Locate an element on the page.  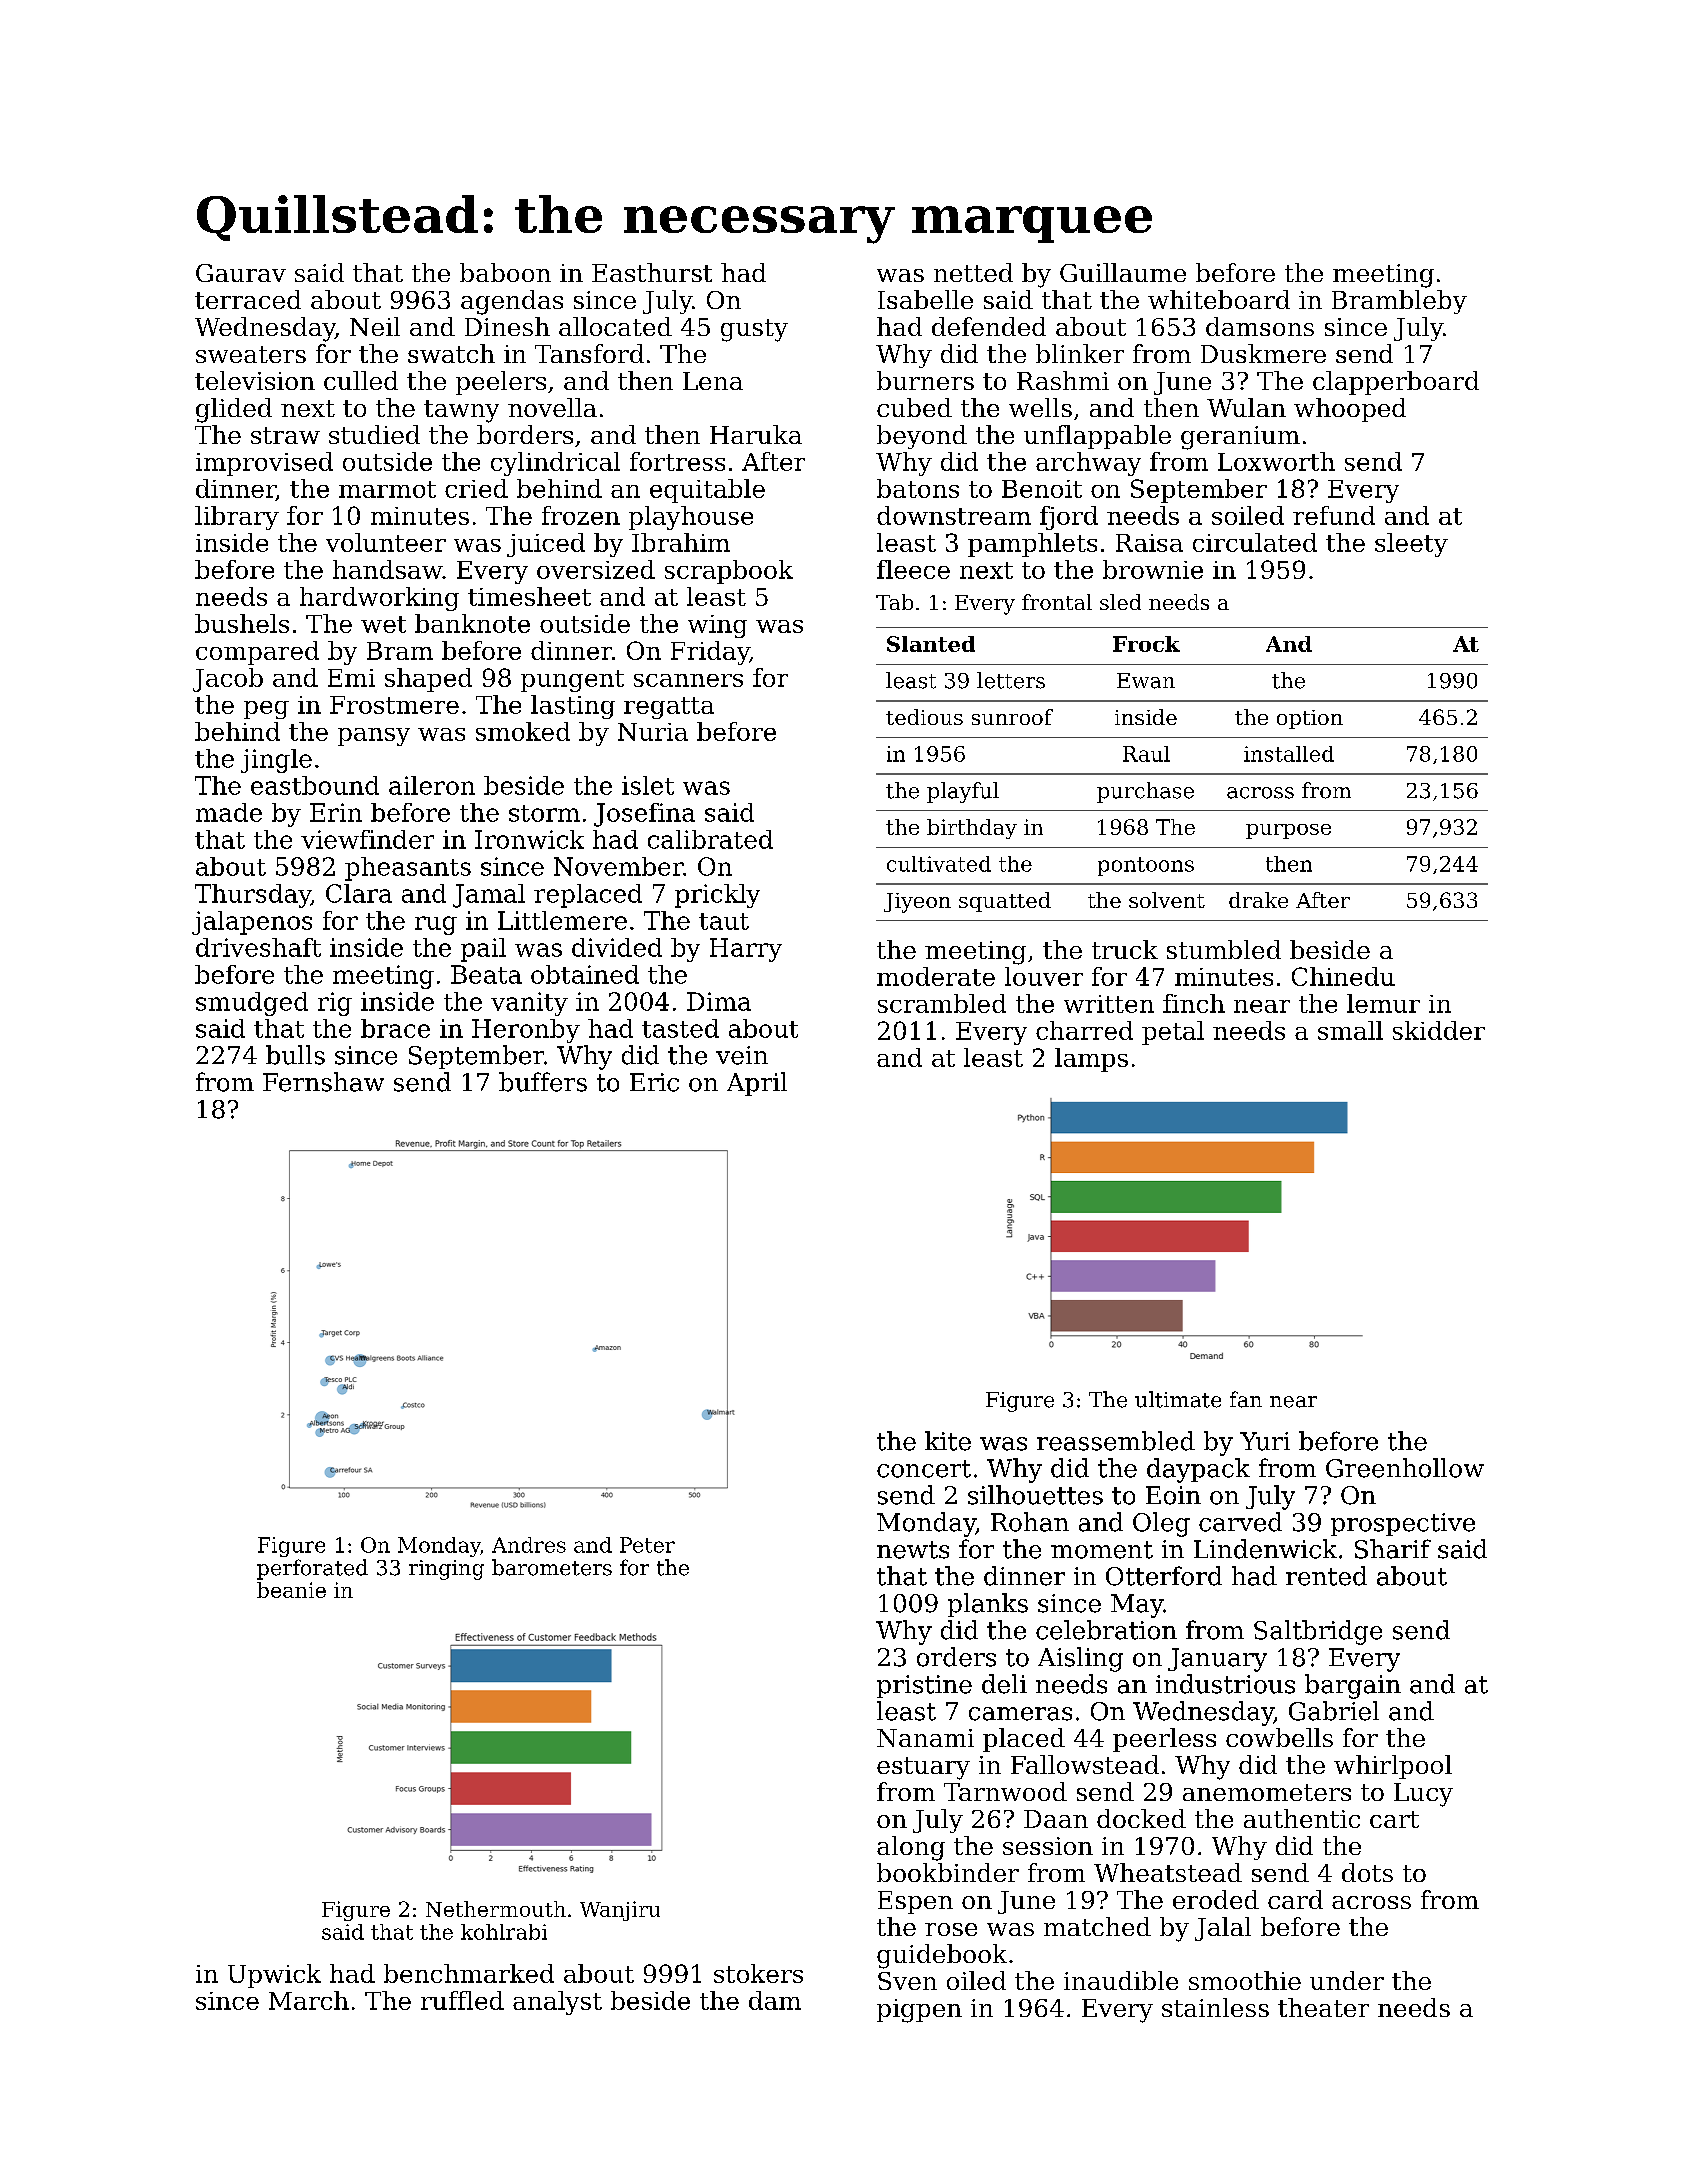
theater is located at coordinates (1323, 2007).
